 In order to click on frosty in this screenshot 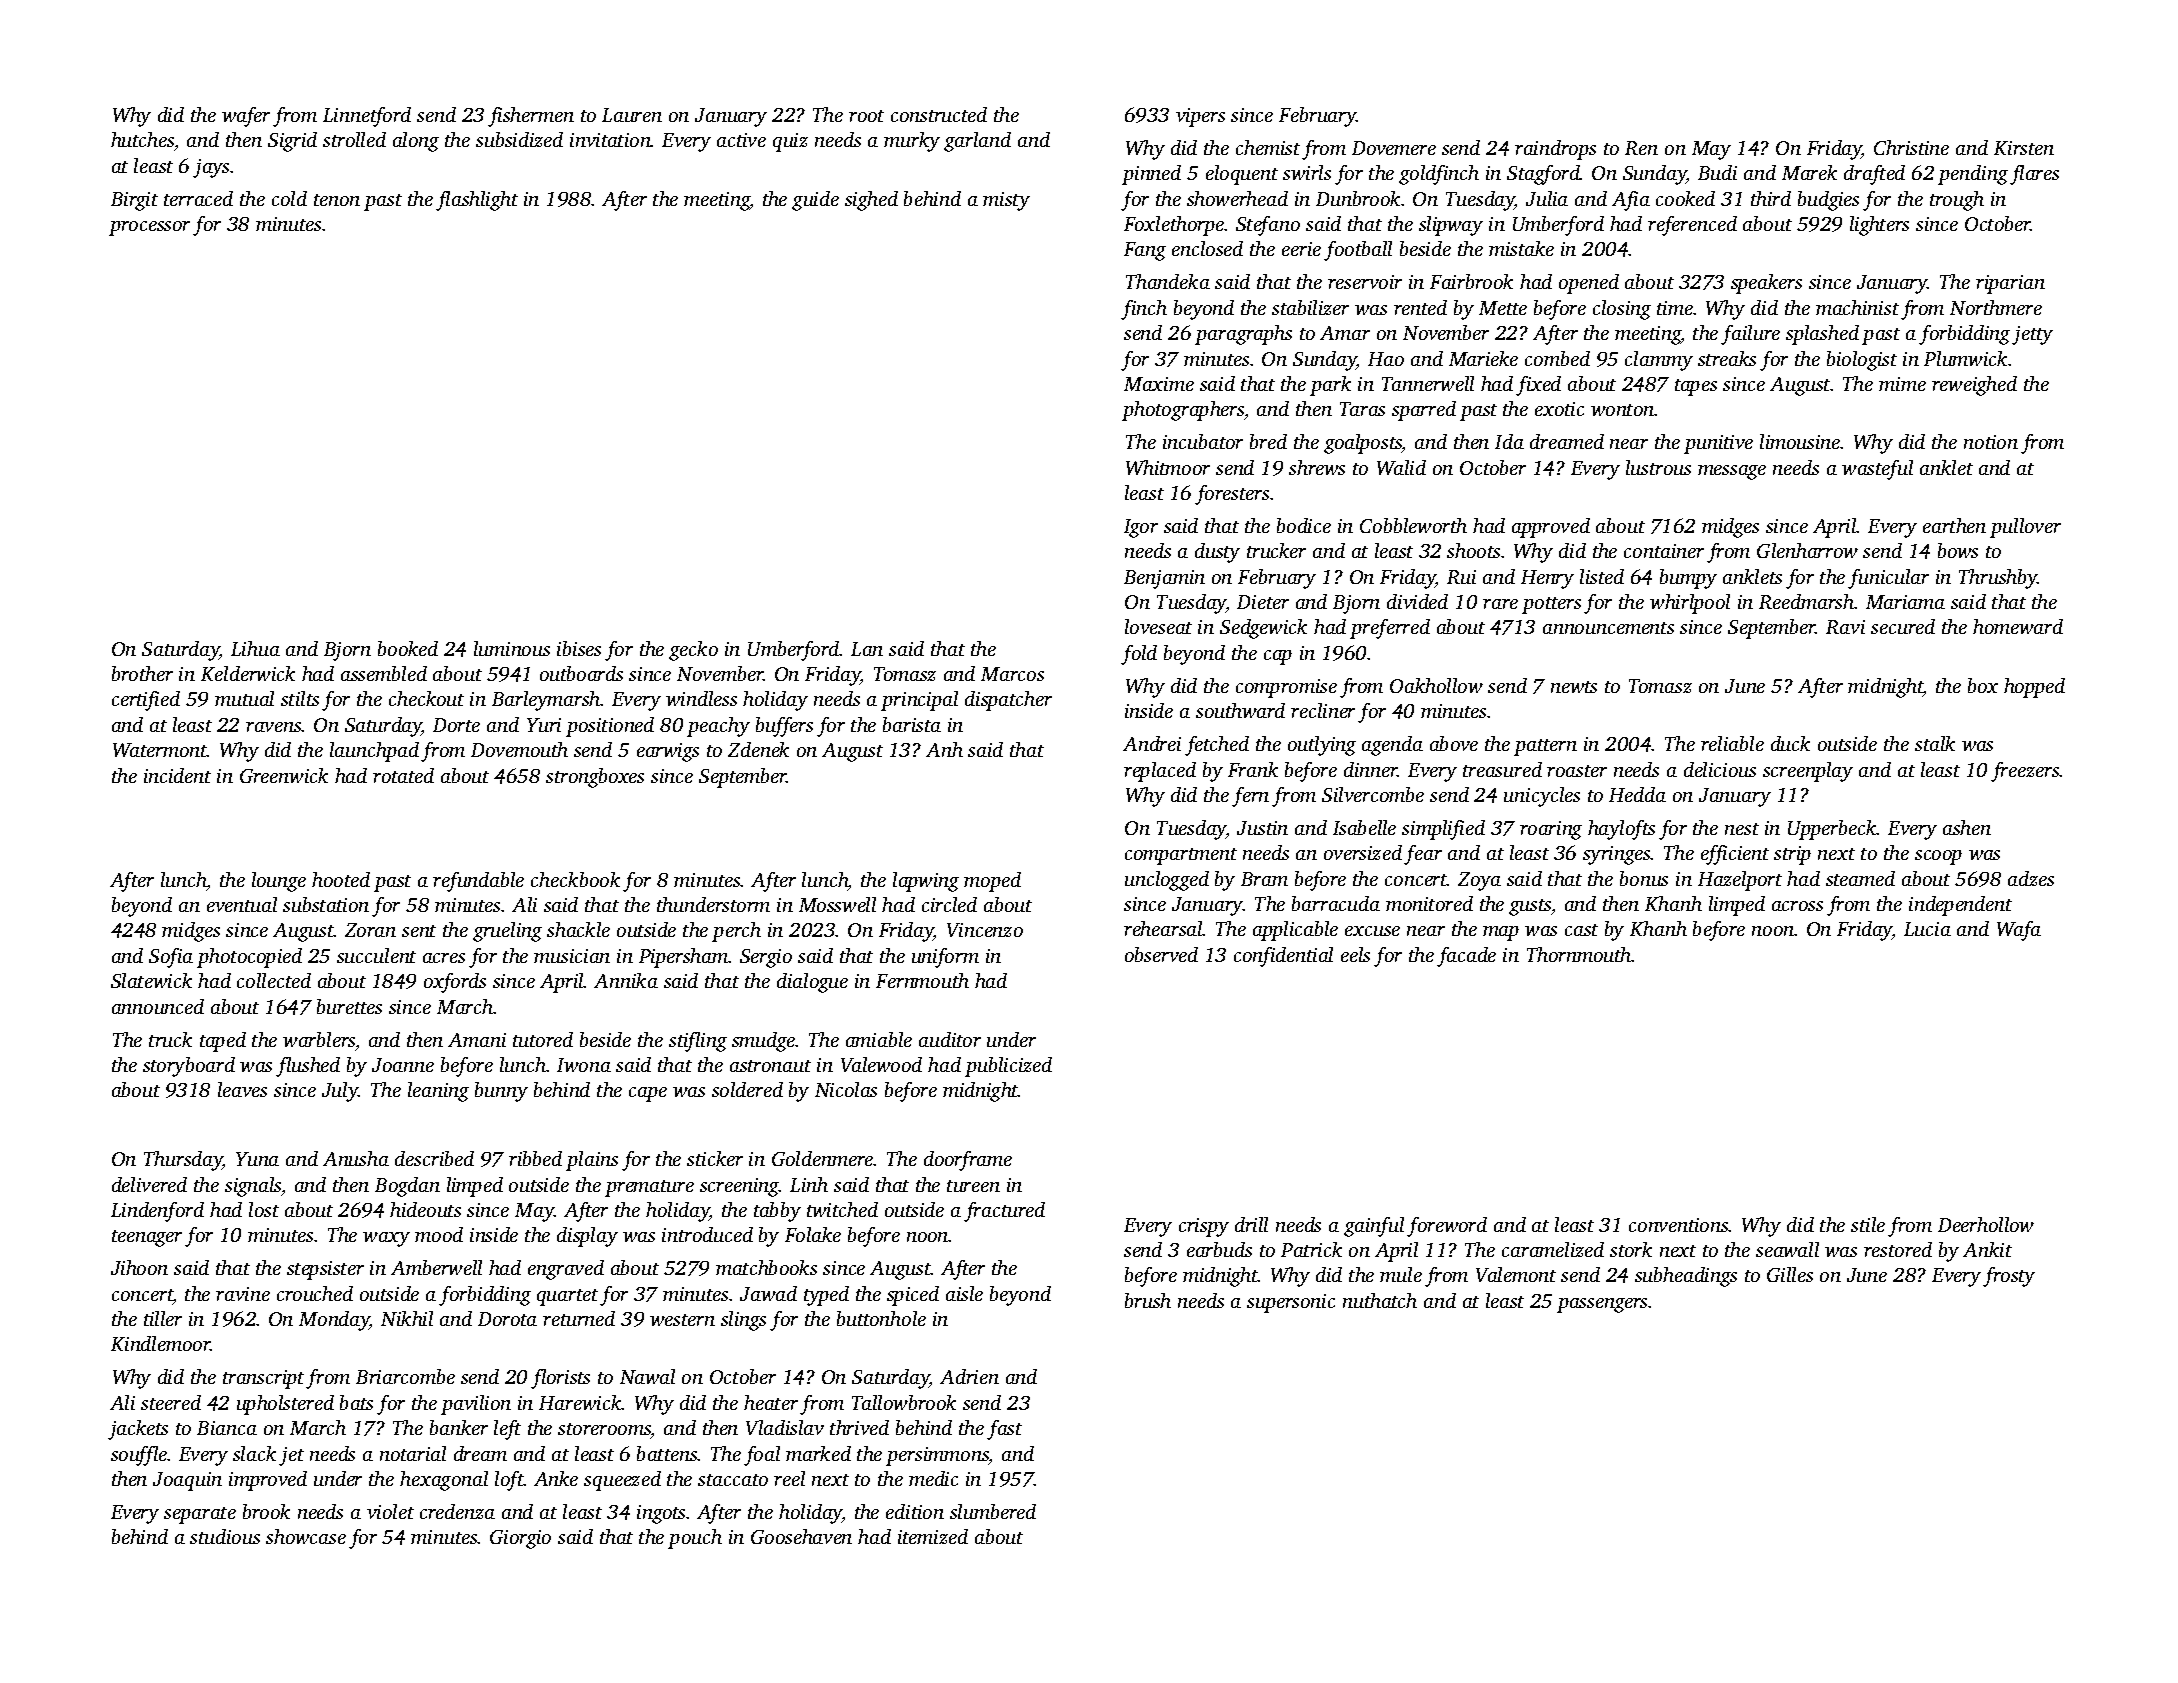, I will do `click(2009, 1277)`.
